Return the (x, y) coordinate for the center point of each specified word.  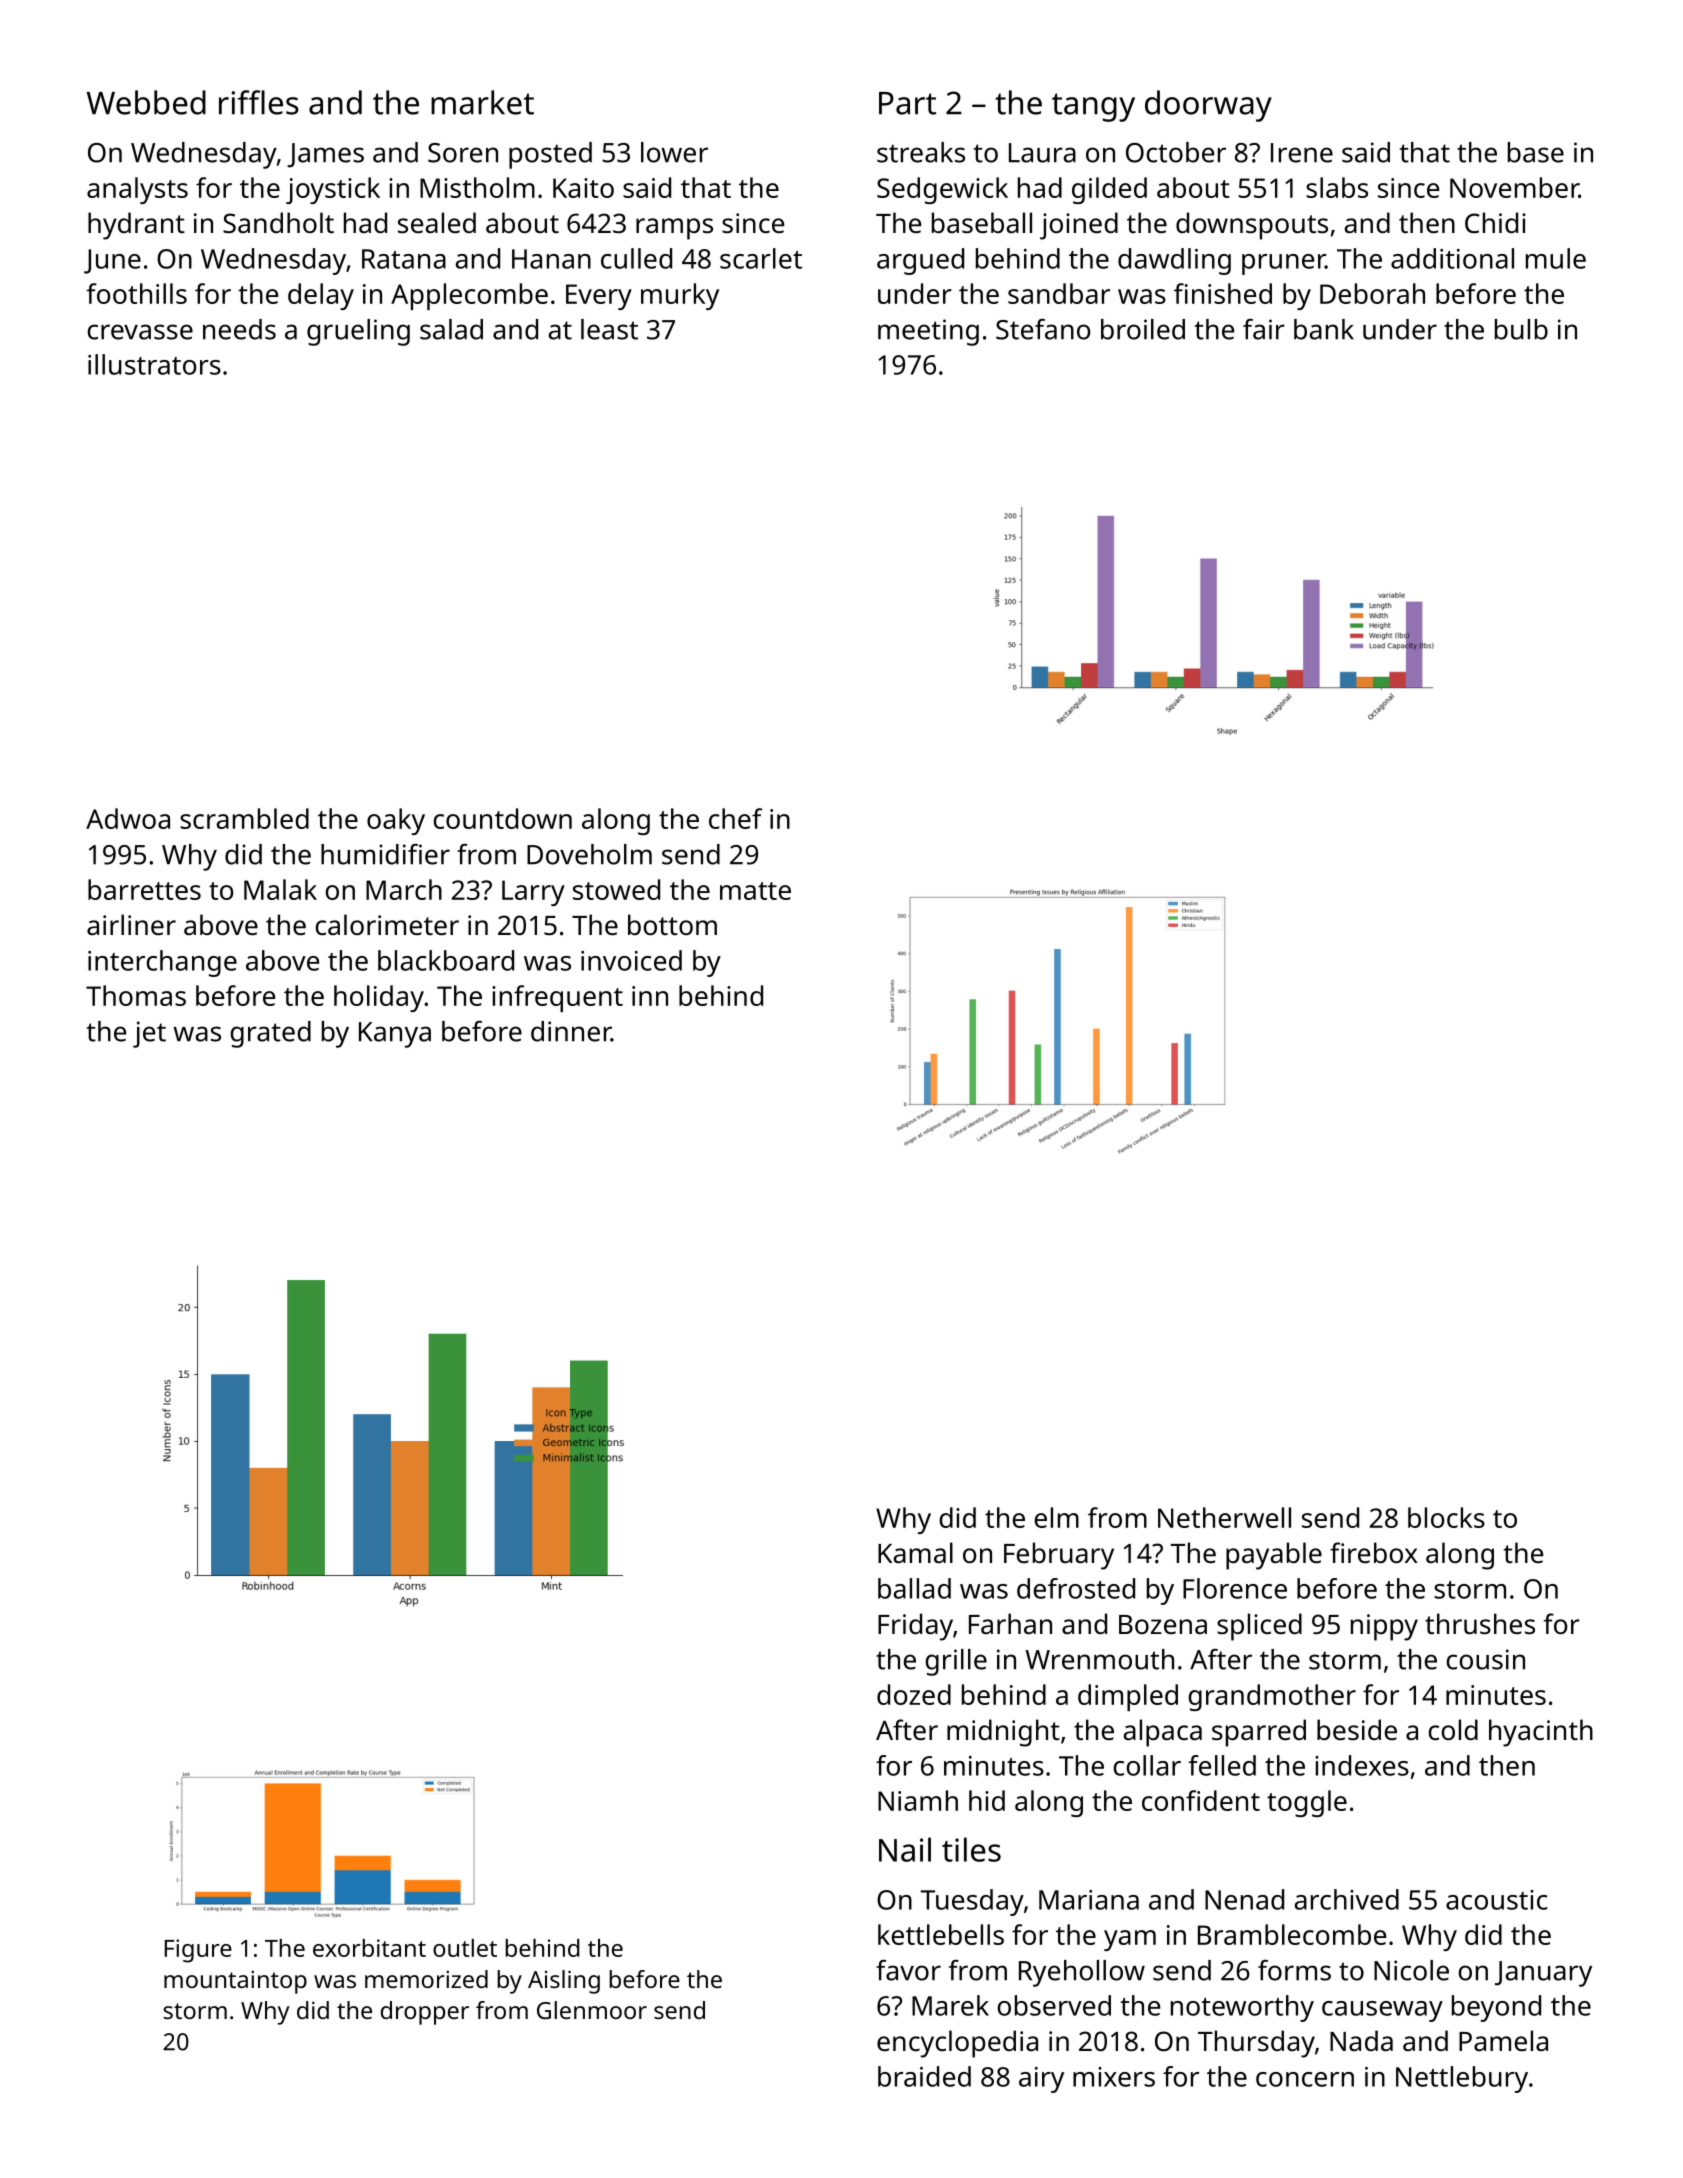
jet (149, 1034)
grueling (358, 332)
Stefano (1043, 329)
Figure (198, 1951)
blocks (1446, 1517)
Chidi (1495, 223)
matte (755, 891)
